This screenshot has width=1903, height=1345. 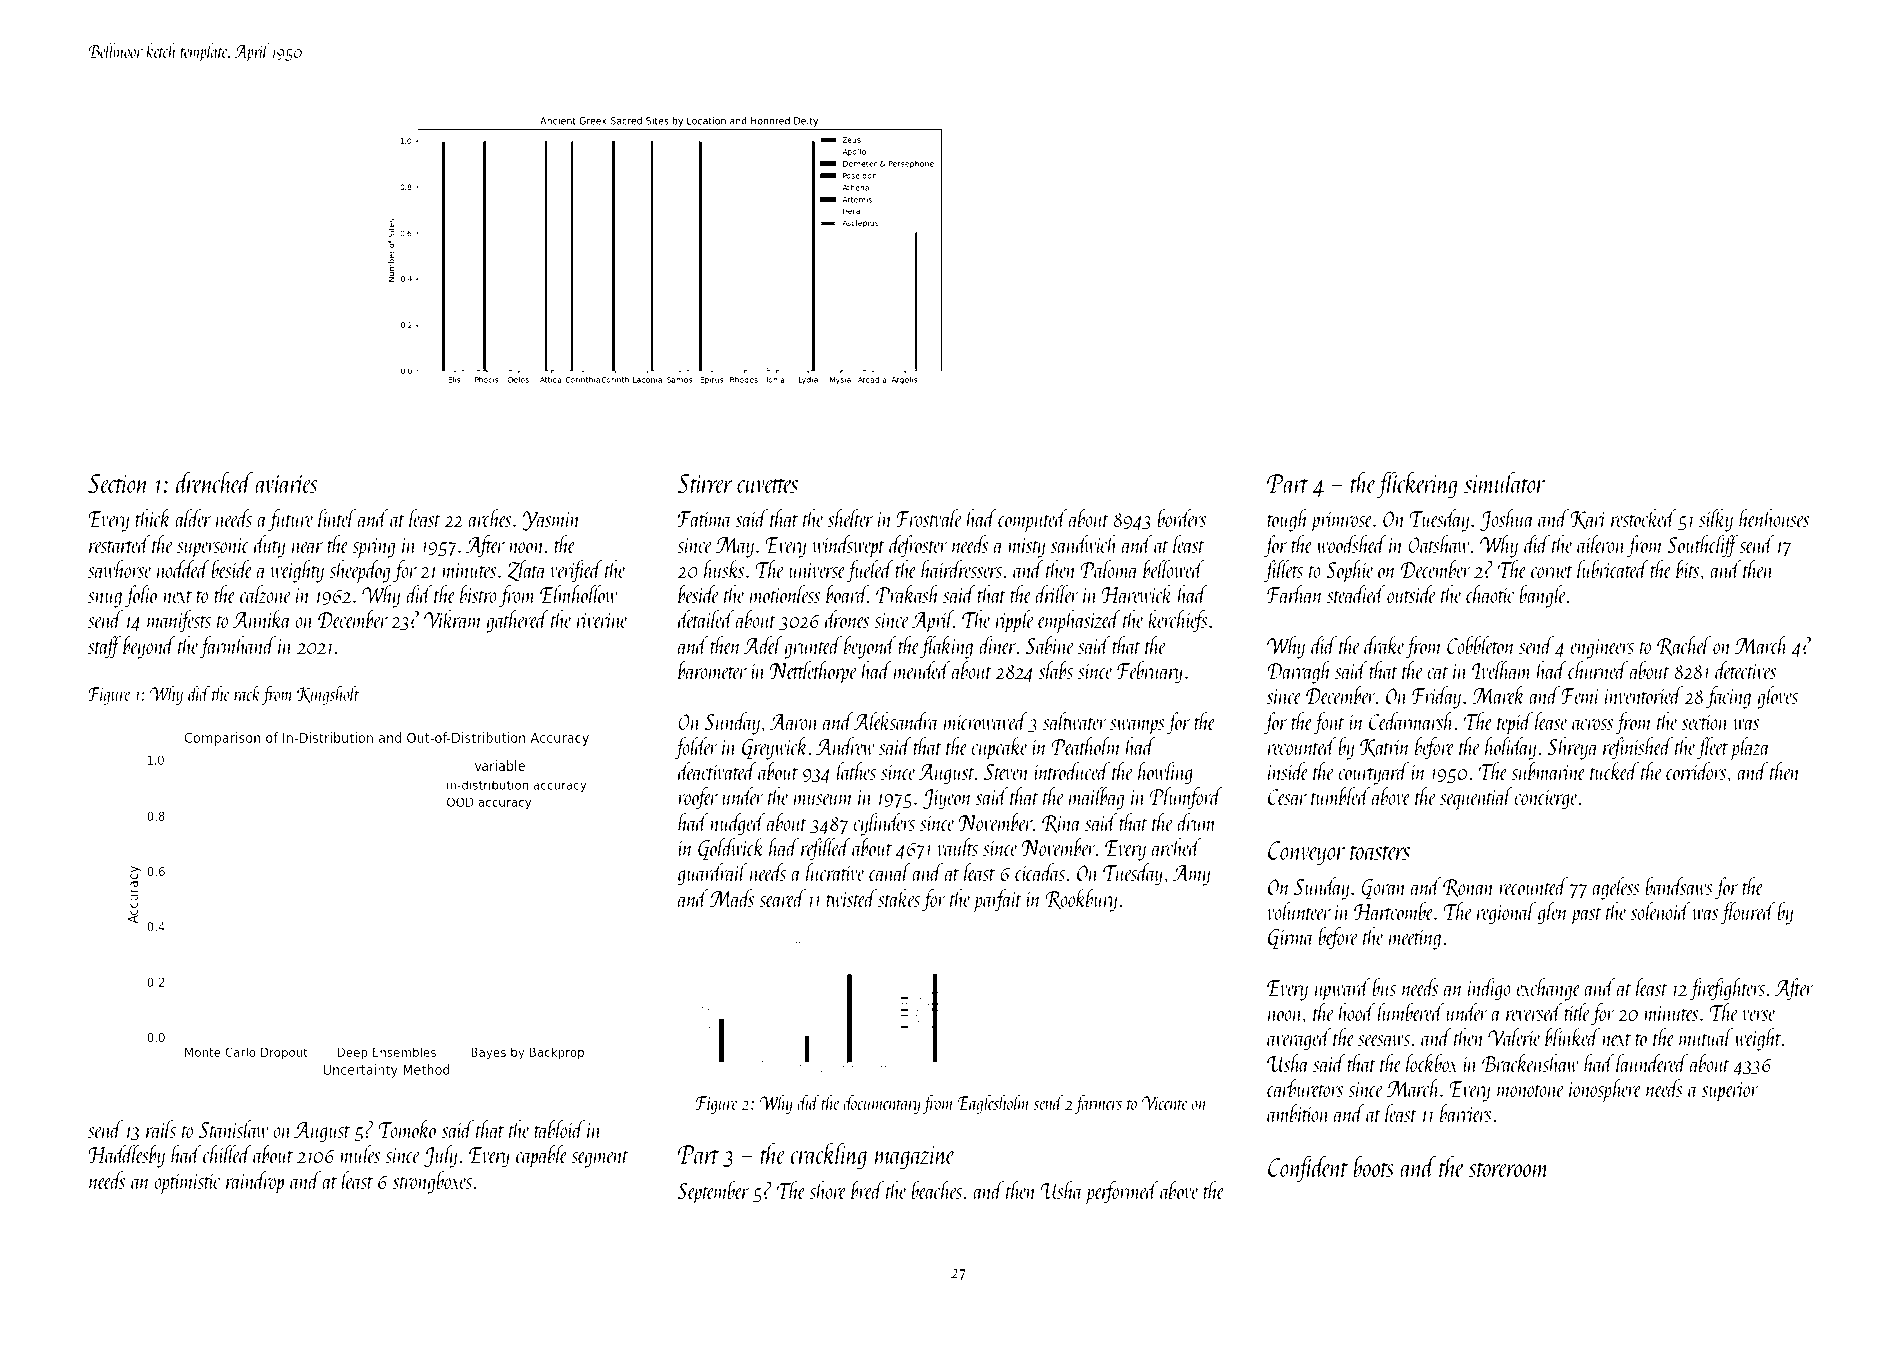 I want to click on aviaries, so click(x=286, y=484).
